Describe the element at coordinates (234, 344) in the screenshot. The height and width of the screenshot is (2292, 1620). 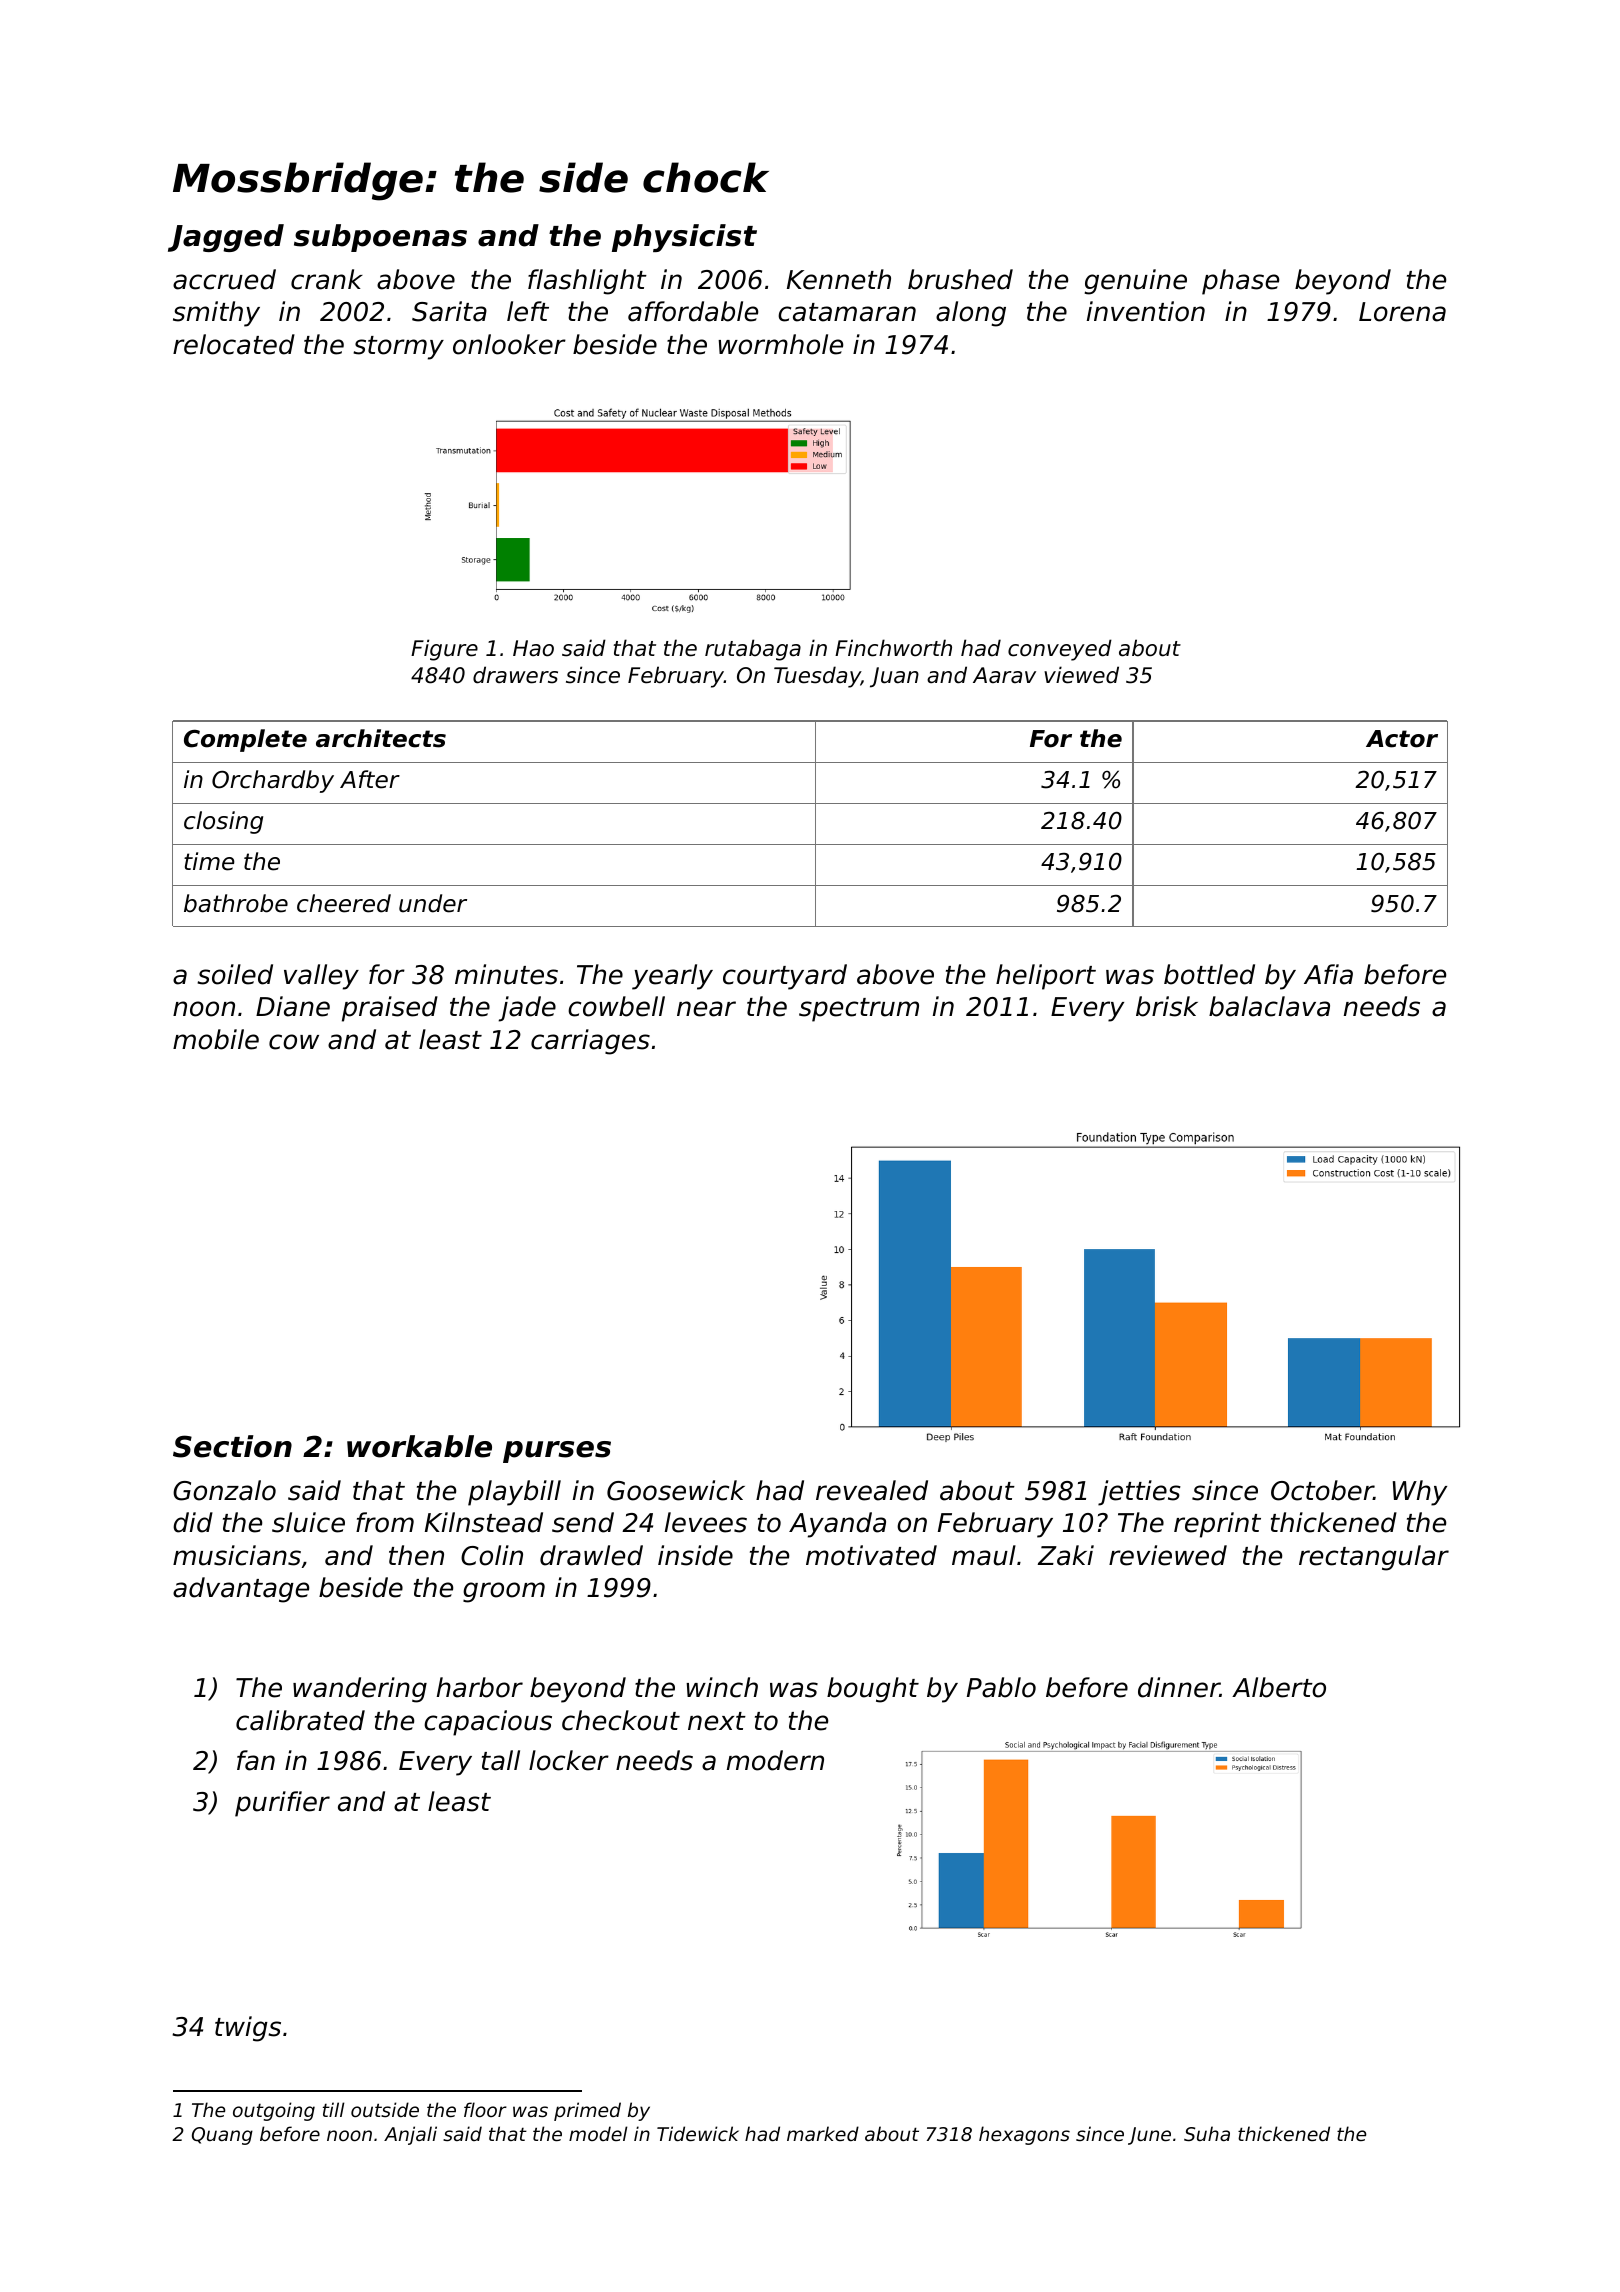
I see `relocated` at that location.
